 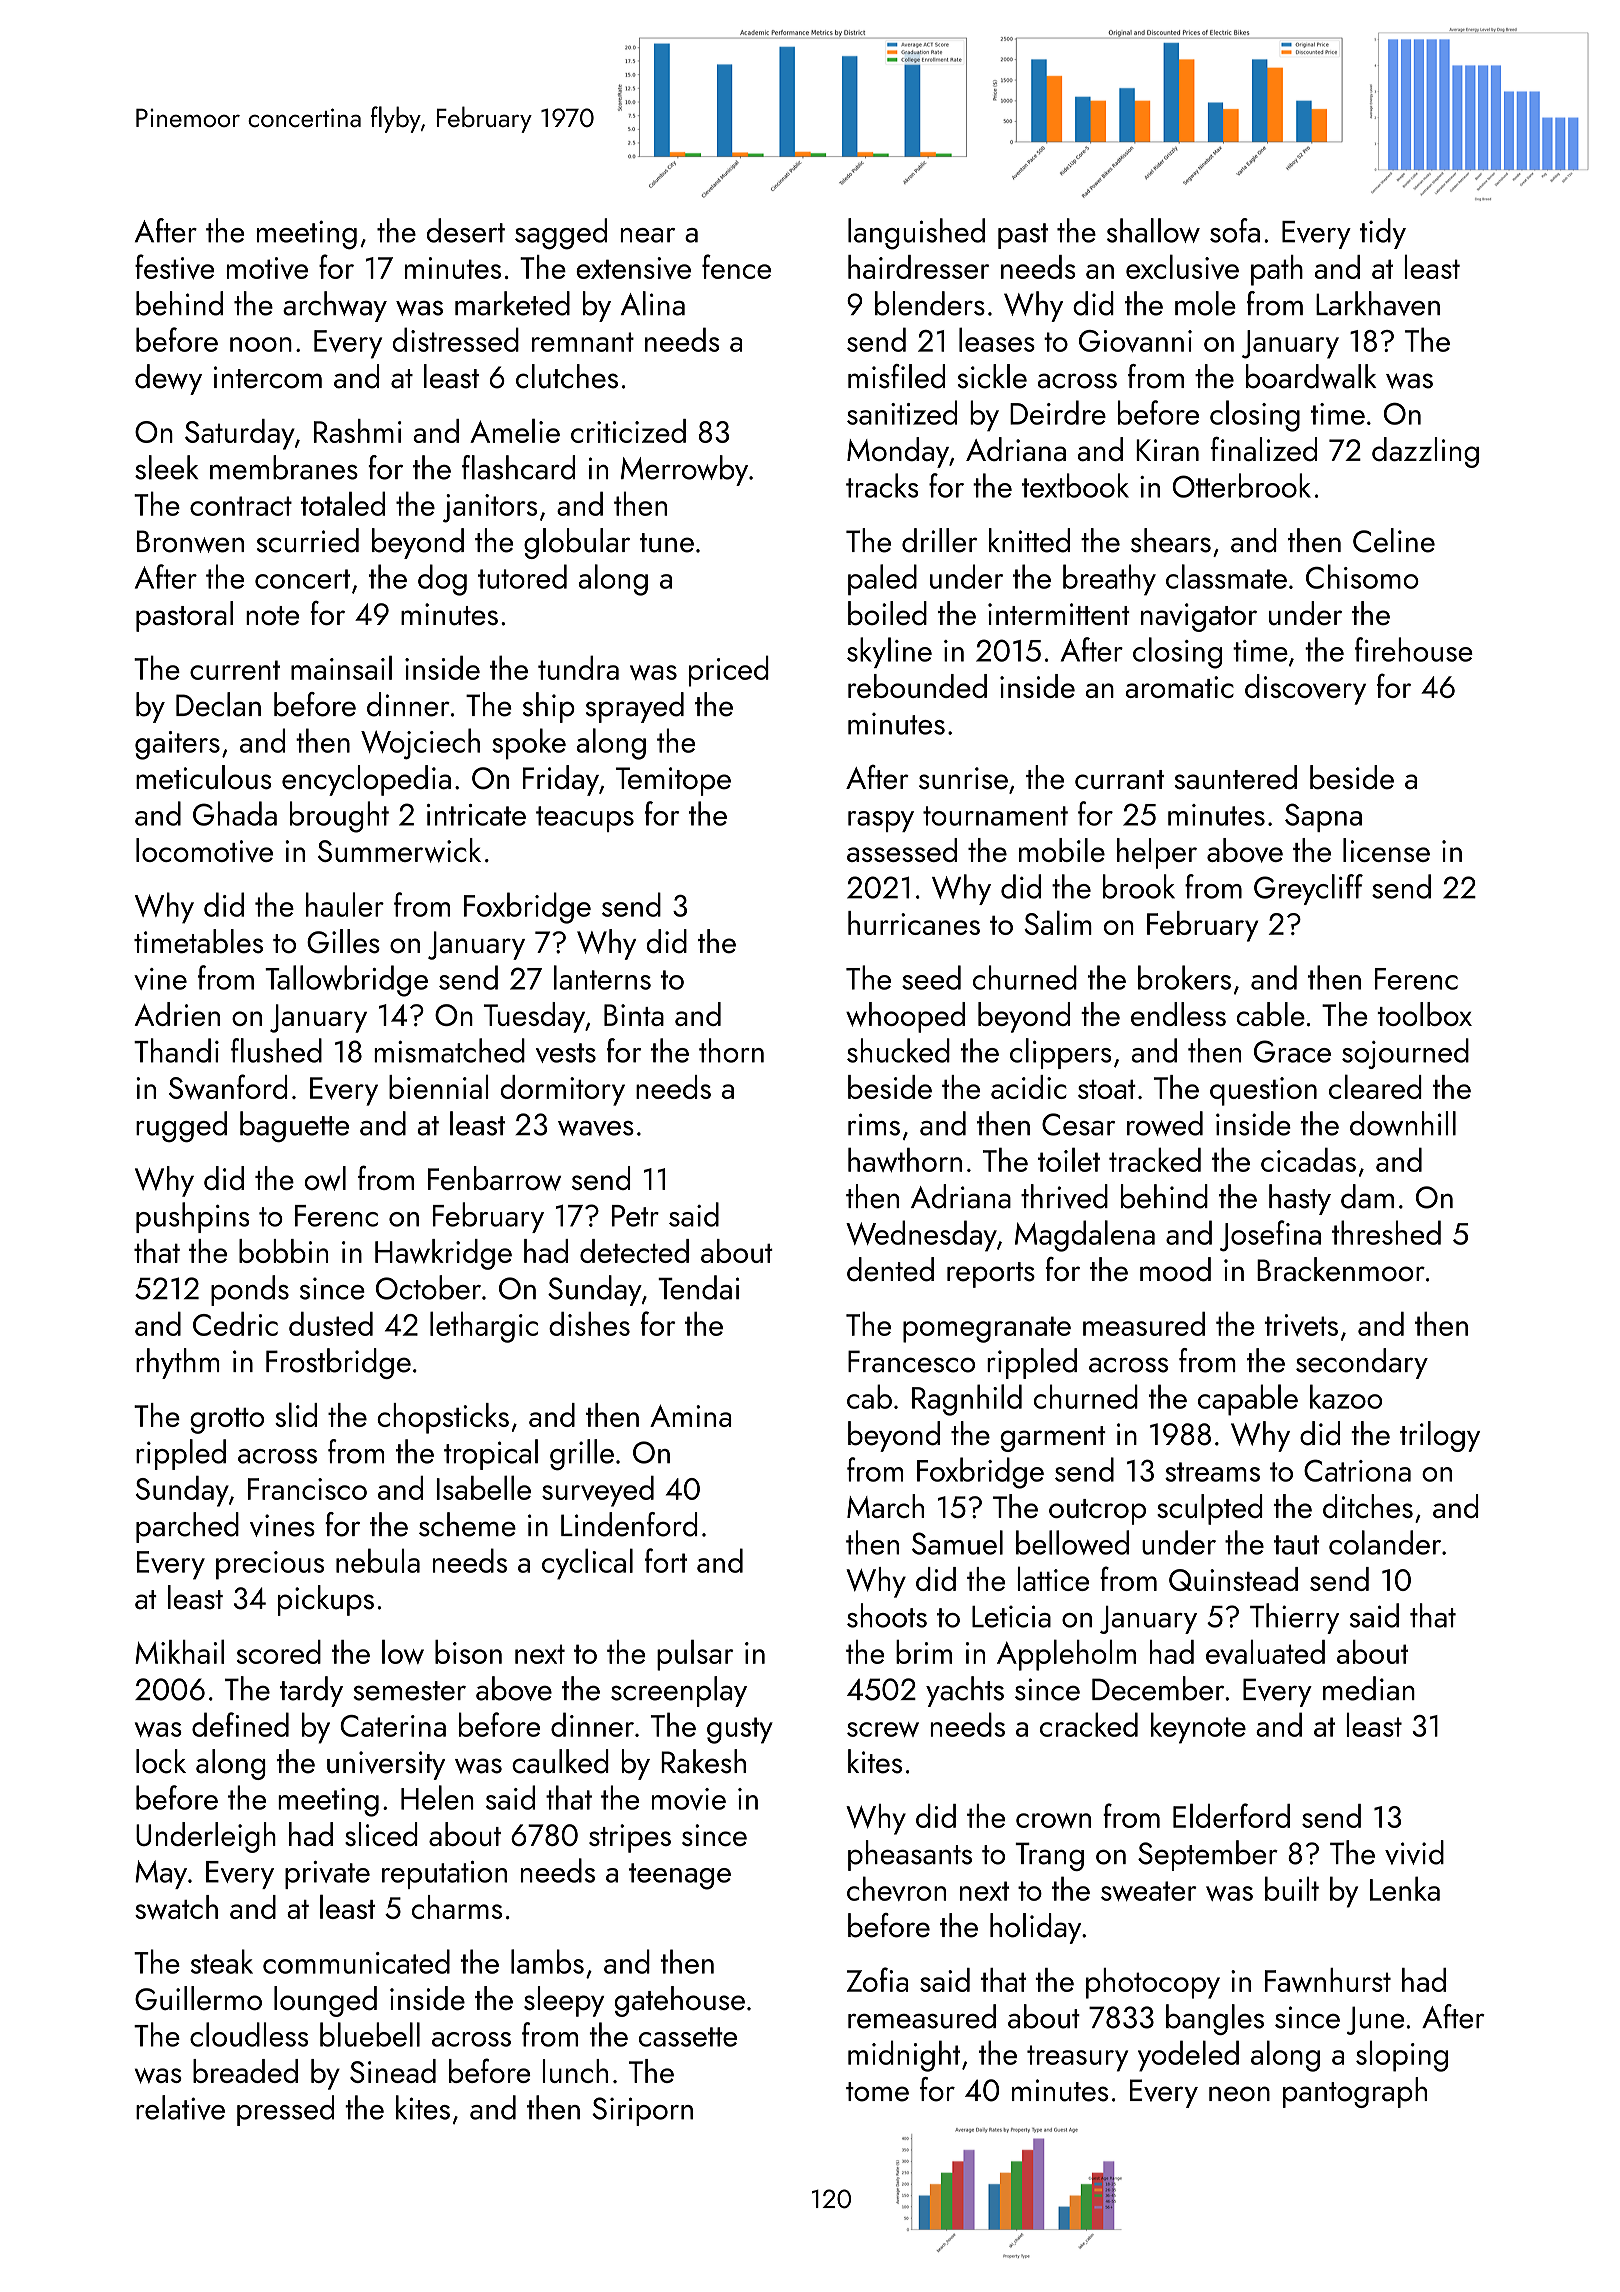 What do you see at coordinates (1394, 540) in the screenshot?
I see `Celine` at bounding box center [1394, 540].
